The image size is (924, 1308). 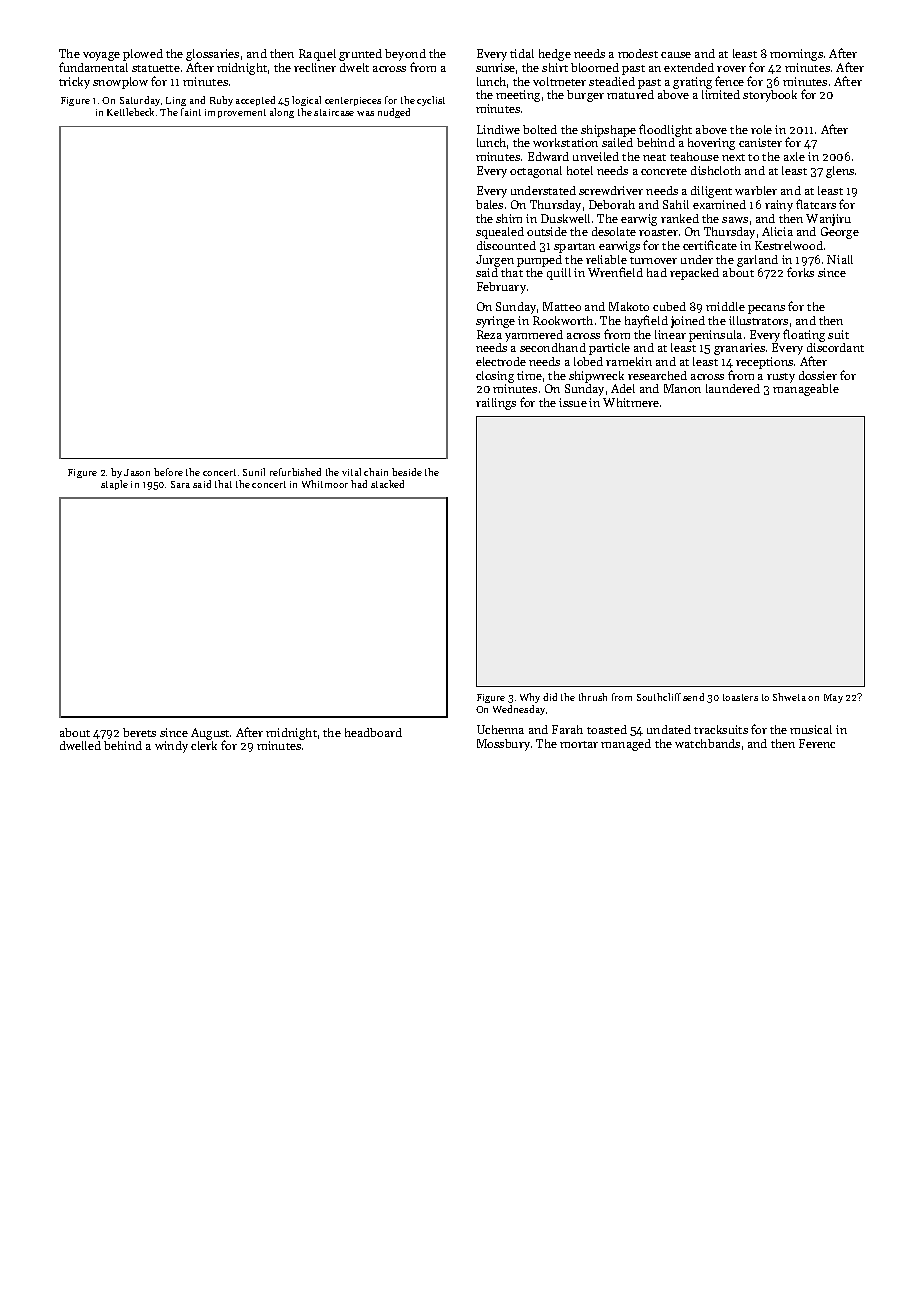 What do you see at coordinates (818, 375) in the image?
I see `dossier` at bounding box center [818, 375].
